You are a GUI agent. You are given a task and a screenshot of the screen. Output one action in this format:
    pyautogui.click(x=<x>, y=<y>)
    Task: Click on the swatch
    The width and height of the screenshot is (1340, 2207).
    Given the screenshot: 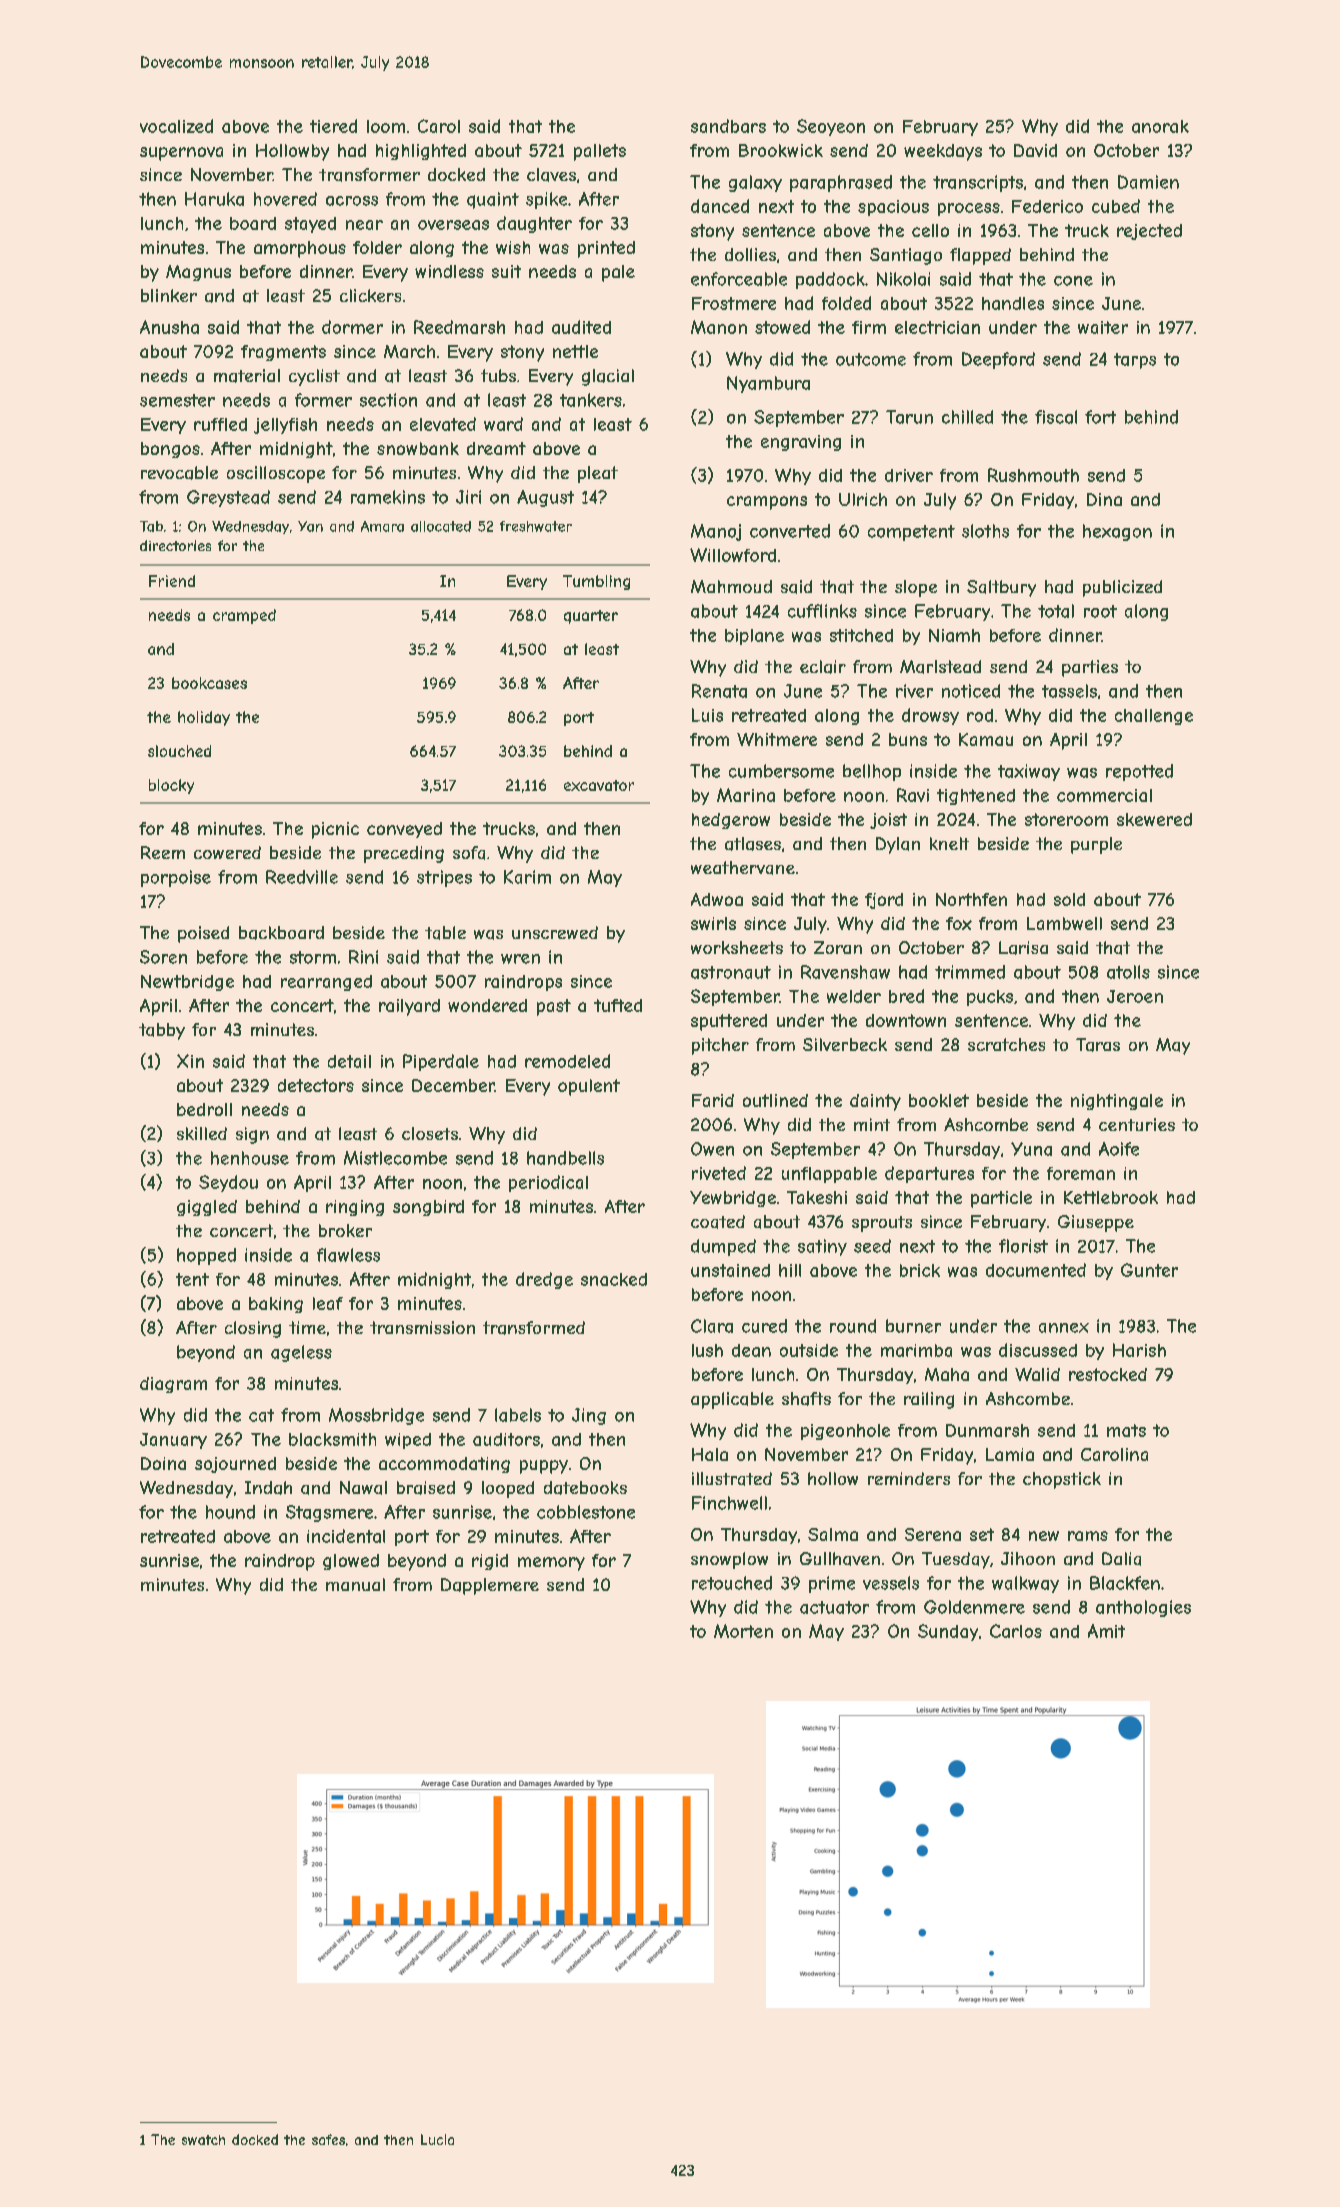 What is the action you would take?
    pyautogui.click(x=203, y=2140)
